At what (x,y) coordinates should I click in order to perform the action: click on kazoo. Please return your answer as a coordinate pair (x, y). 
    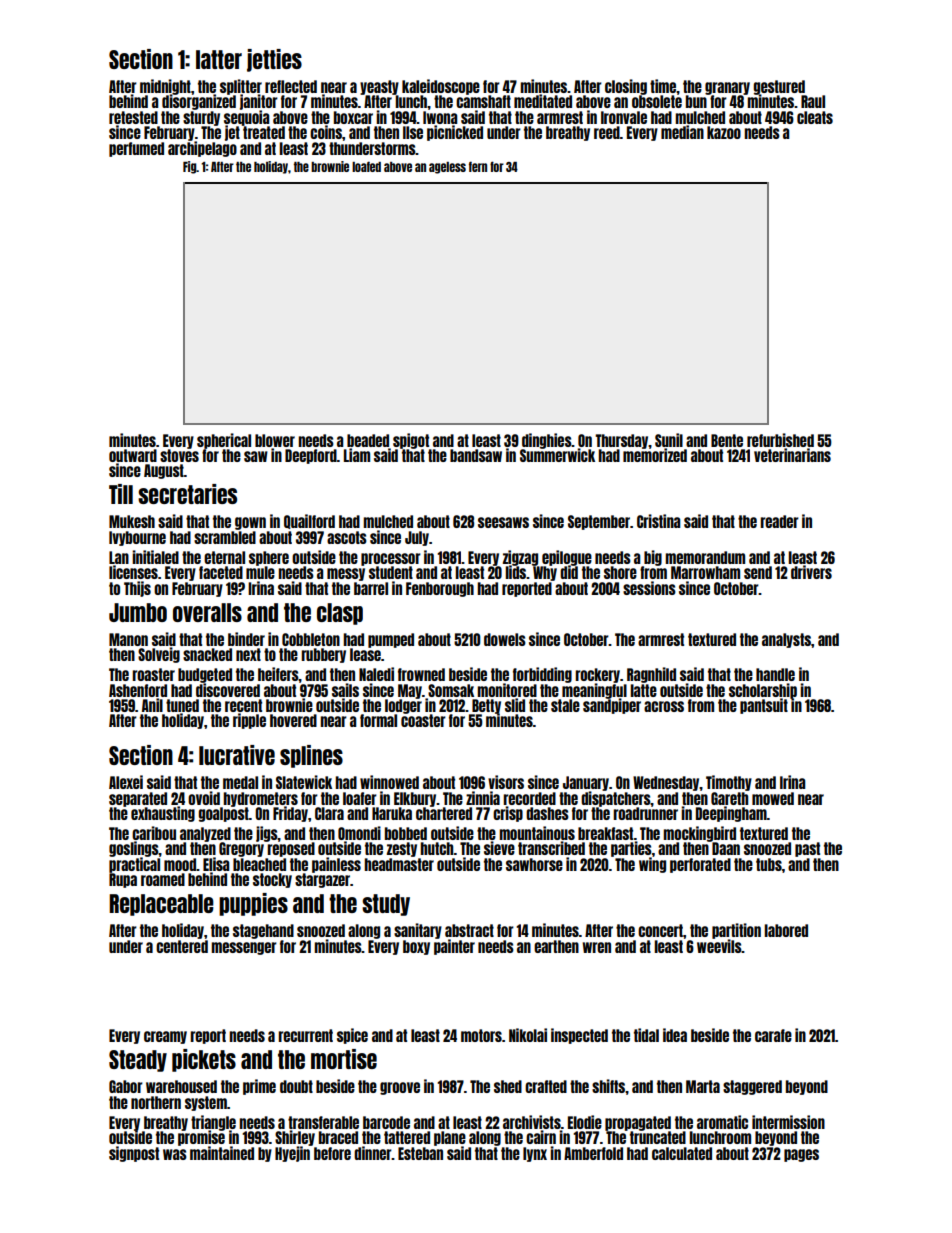
    Looking at the image, I should click on (724, 132).
